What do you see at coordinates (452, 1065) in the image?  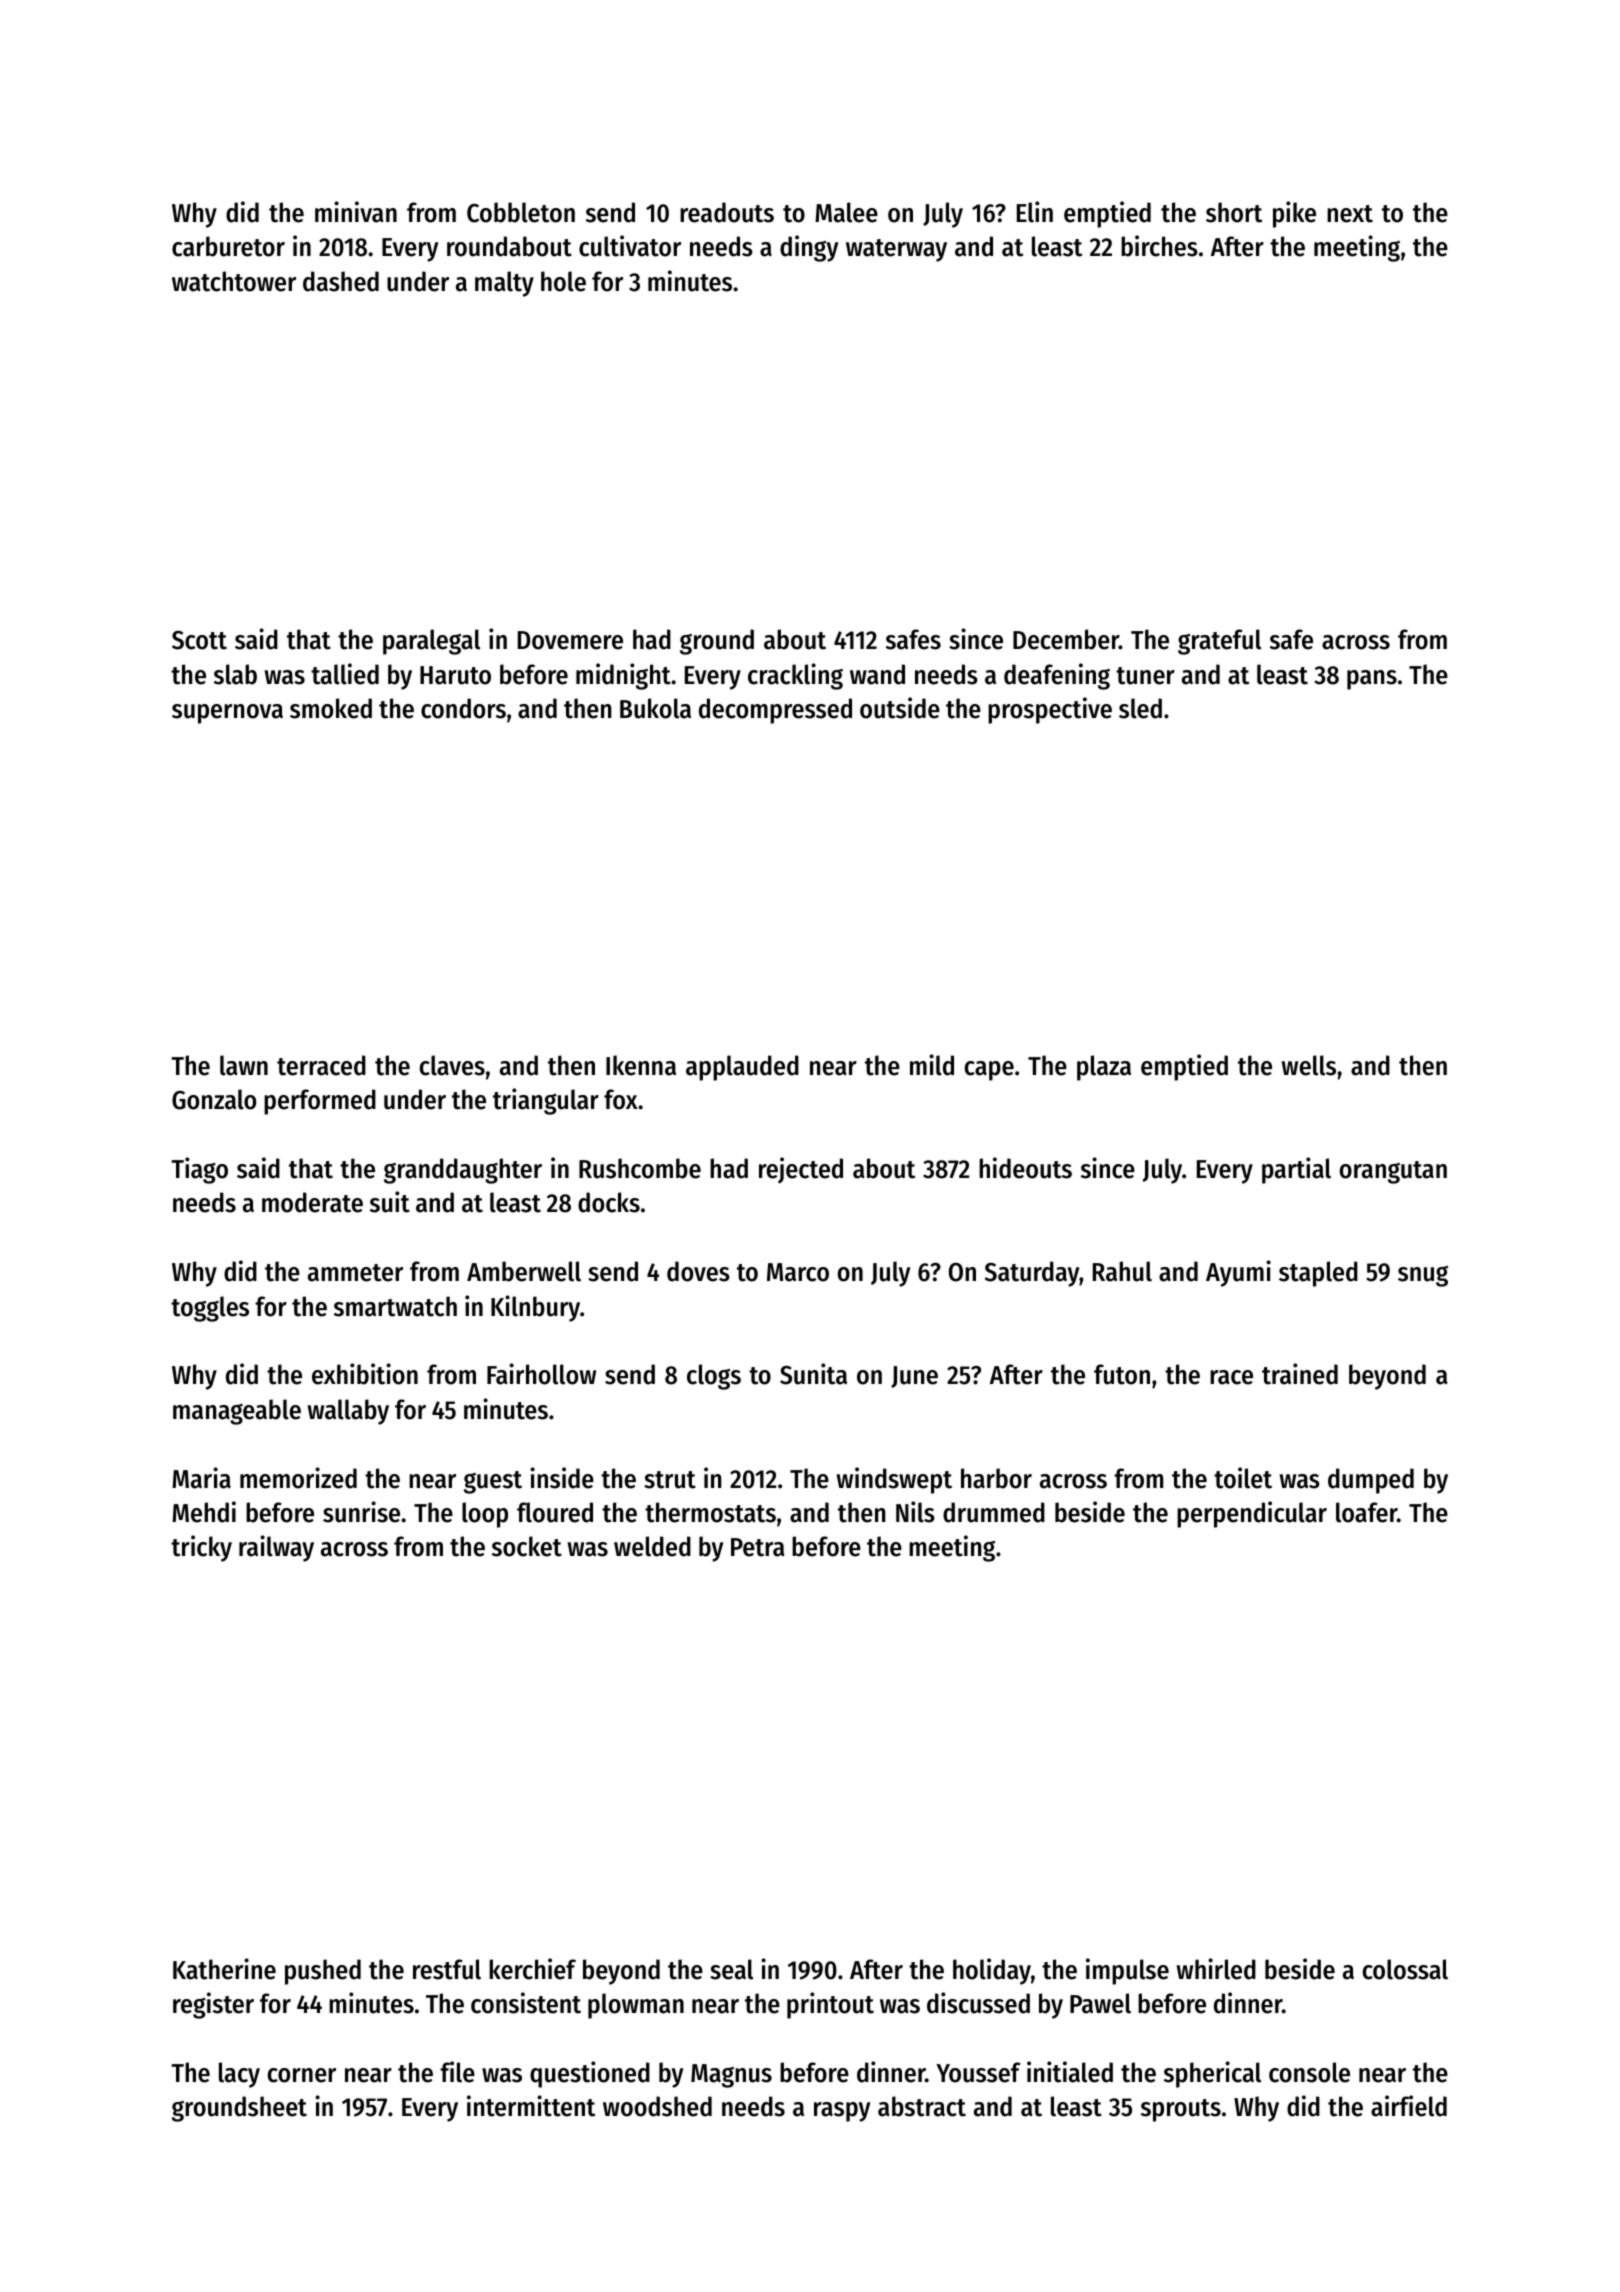 I see `claves` at bounding box center [452, 1065].
